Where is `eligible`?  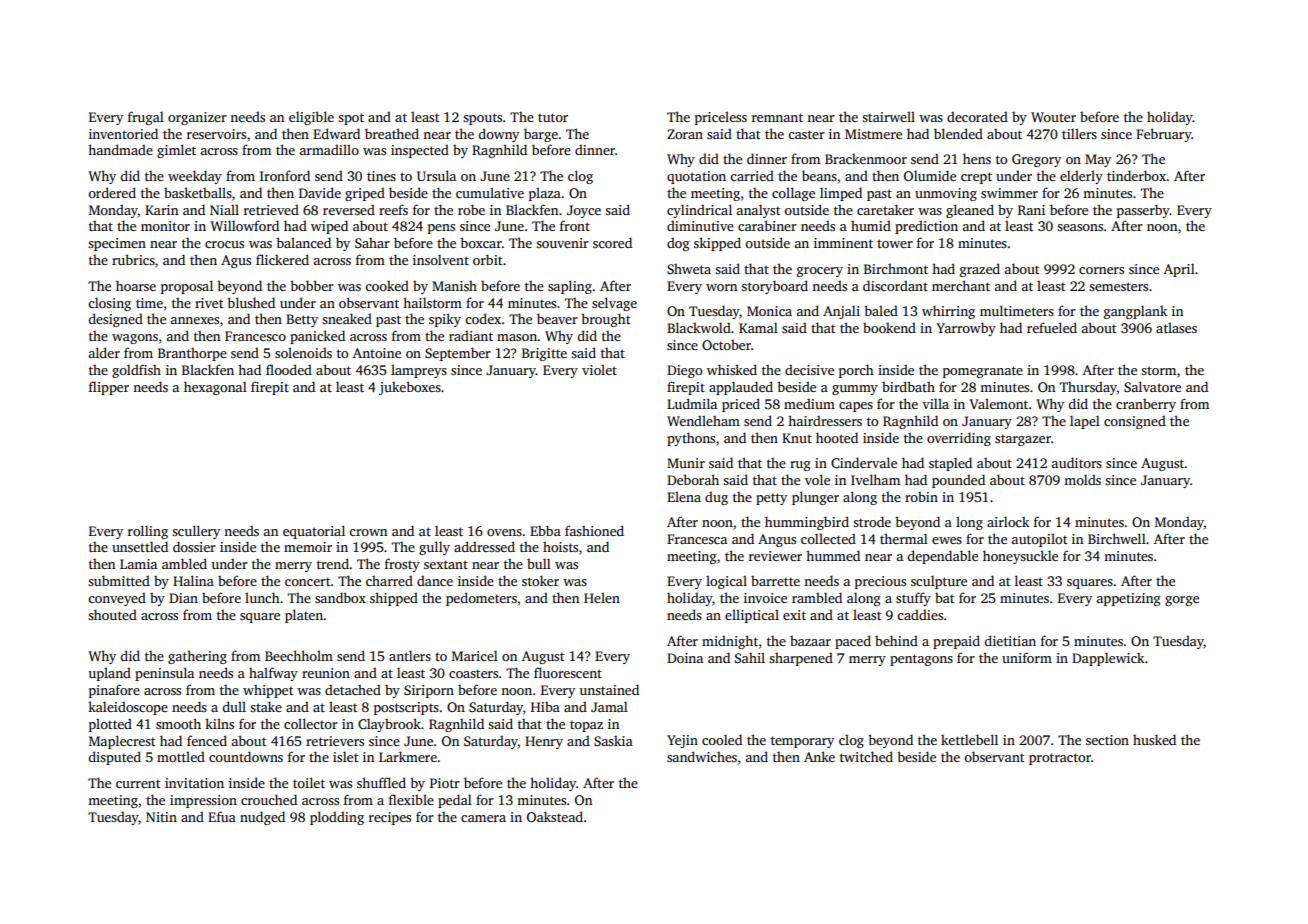
eligible is located at coordinates (311, 118).
